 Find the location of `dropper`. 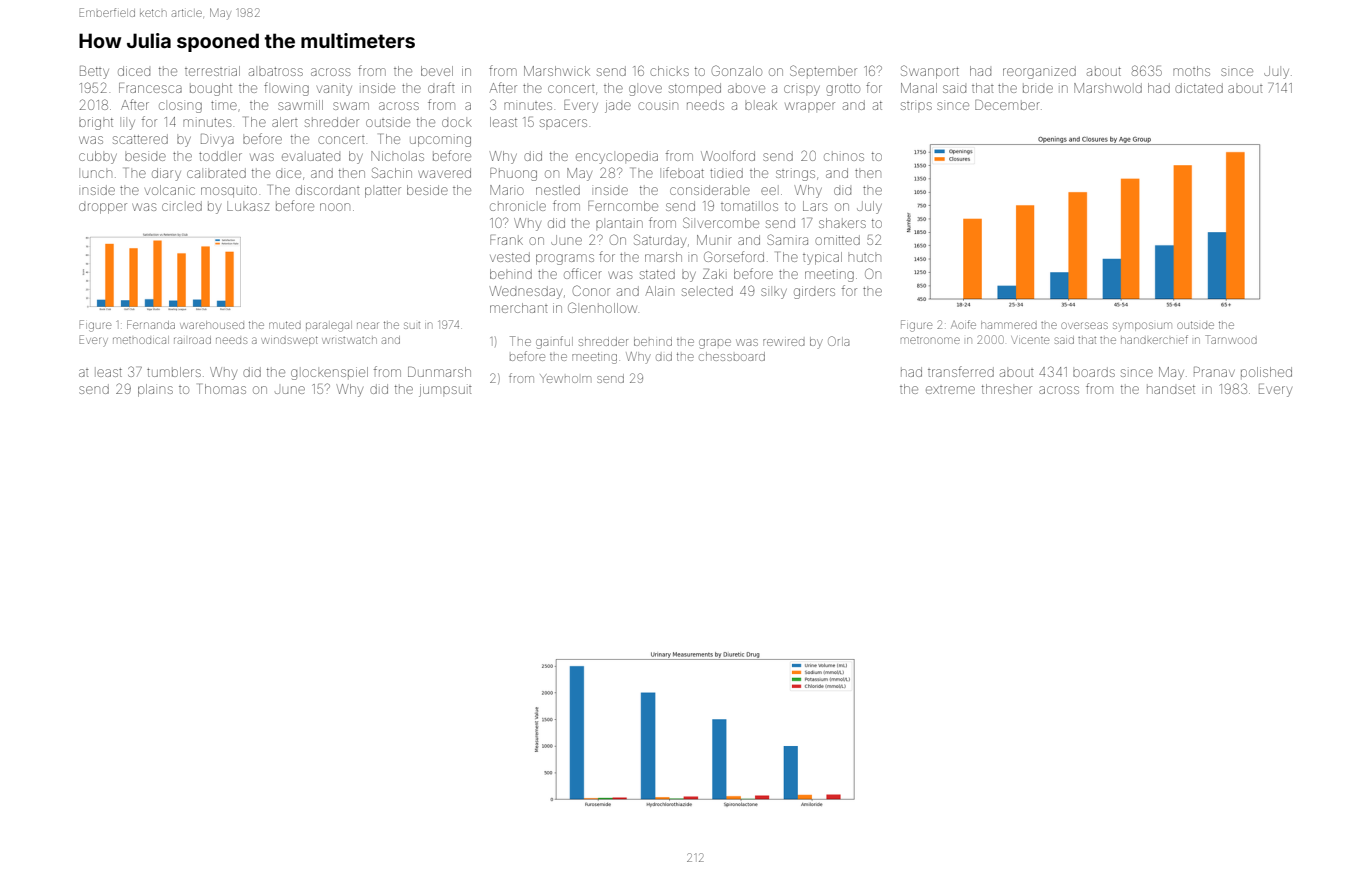

dropper is located at coordinates (103, 208).
